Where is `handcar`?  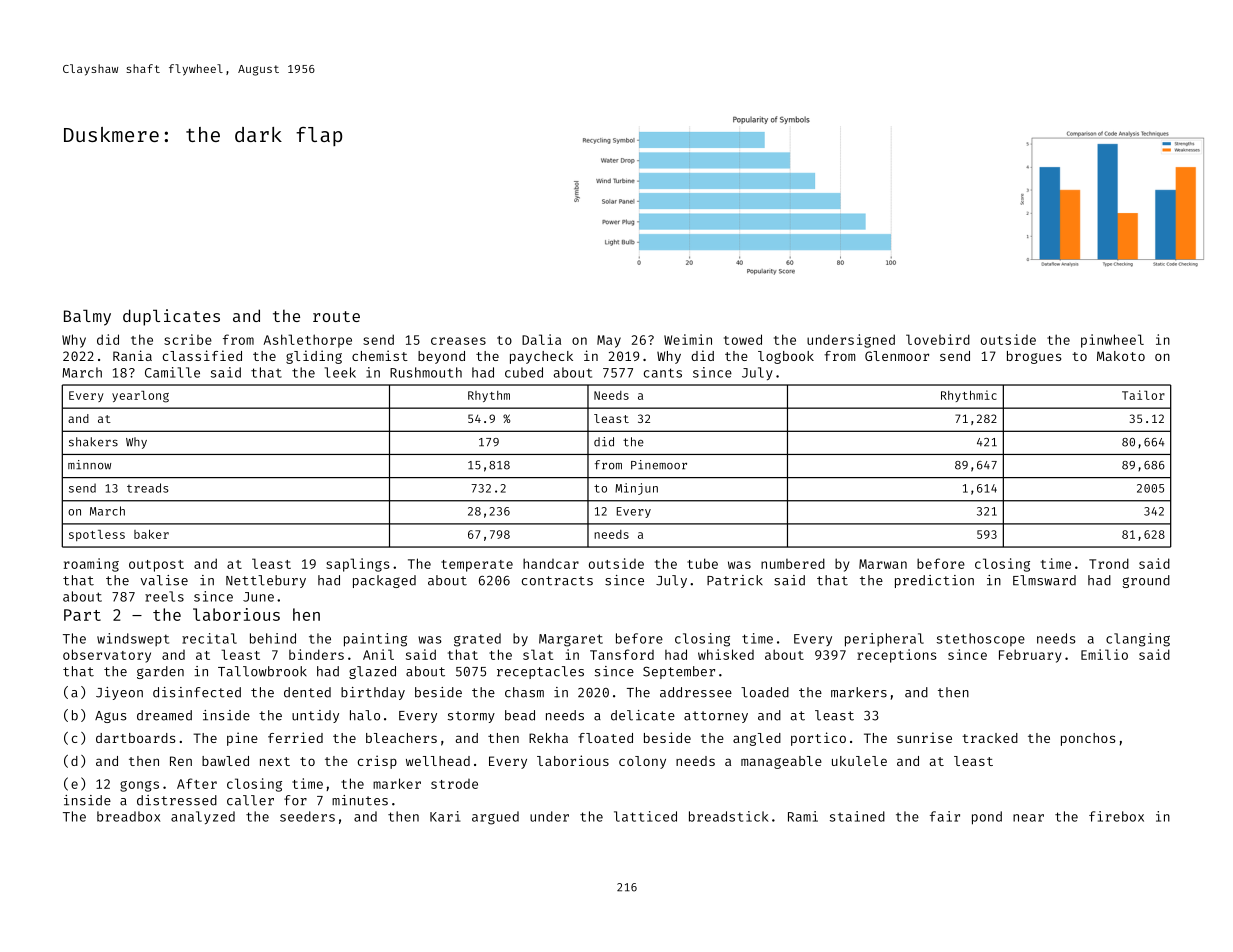 handcar is located at coordinates (551, 563).
